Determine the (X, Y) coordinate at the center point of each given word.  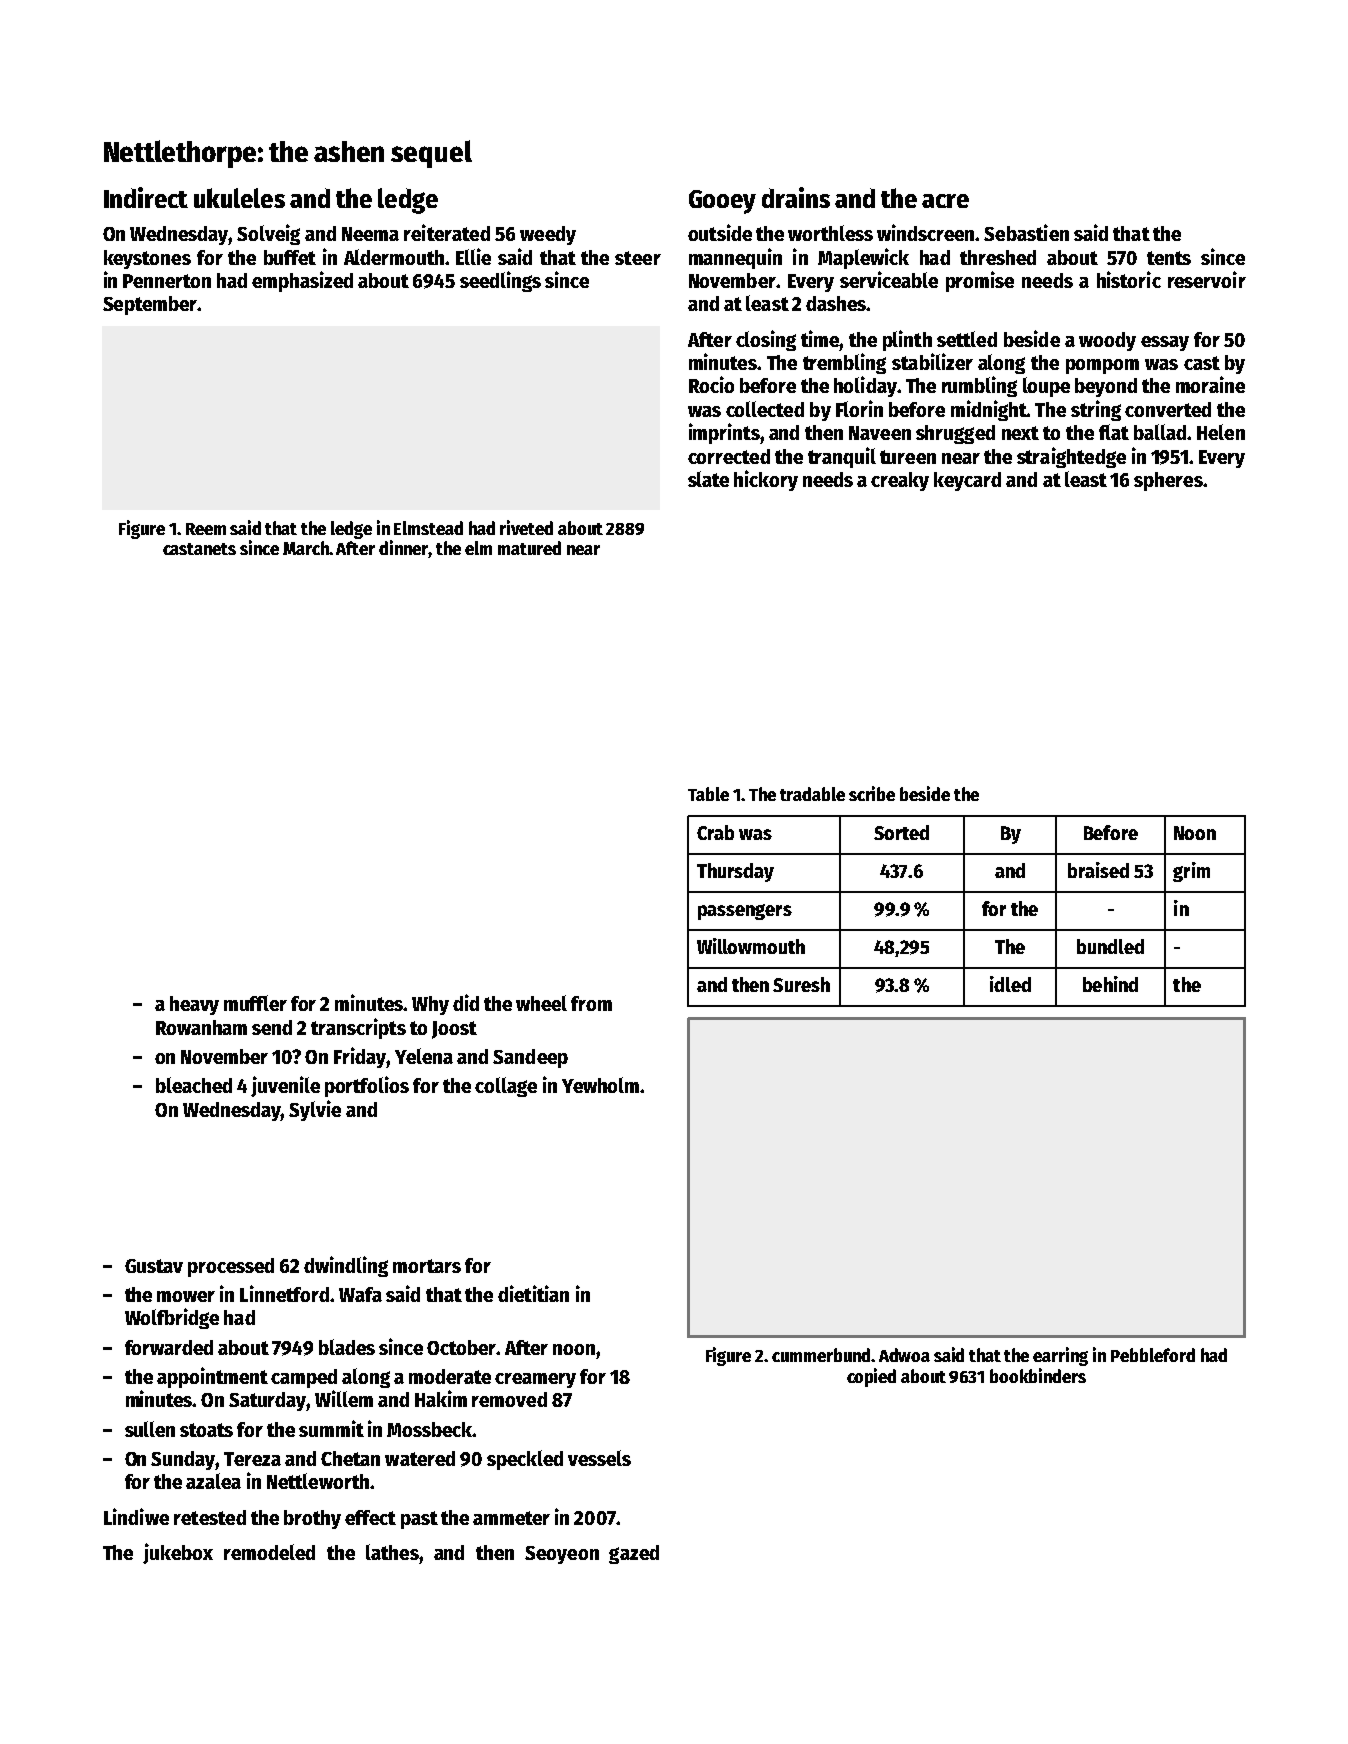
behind (1110, 984)
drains (796, 197)
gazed (634, 1554)
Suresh (801, 984)
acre (945, 201)
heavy (194, 1005)
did (466, 1002)
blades (347, 1347)
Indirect (146, 197)
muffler (255, 1003)
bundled (1110, 946)
